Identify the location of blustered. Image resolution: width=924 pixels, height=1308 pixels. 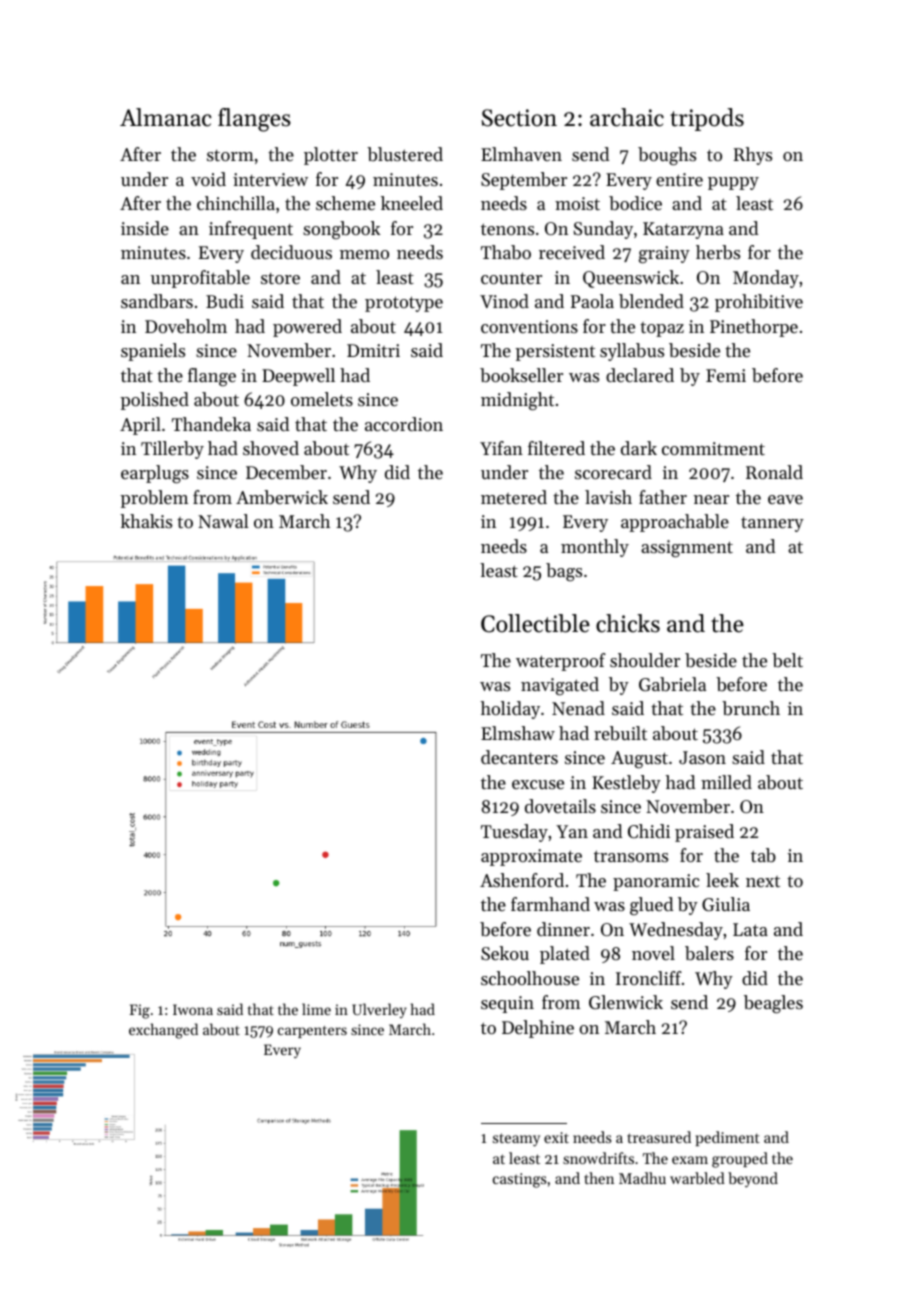
(405, 154).
